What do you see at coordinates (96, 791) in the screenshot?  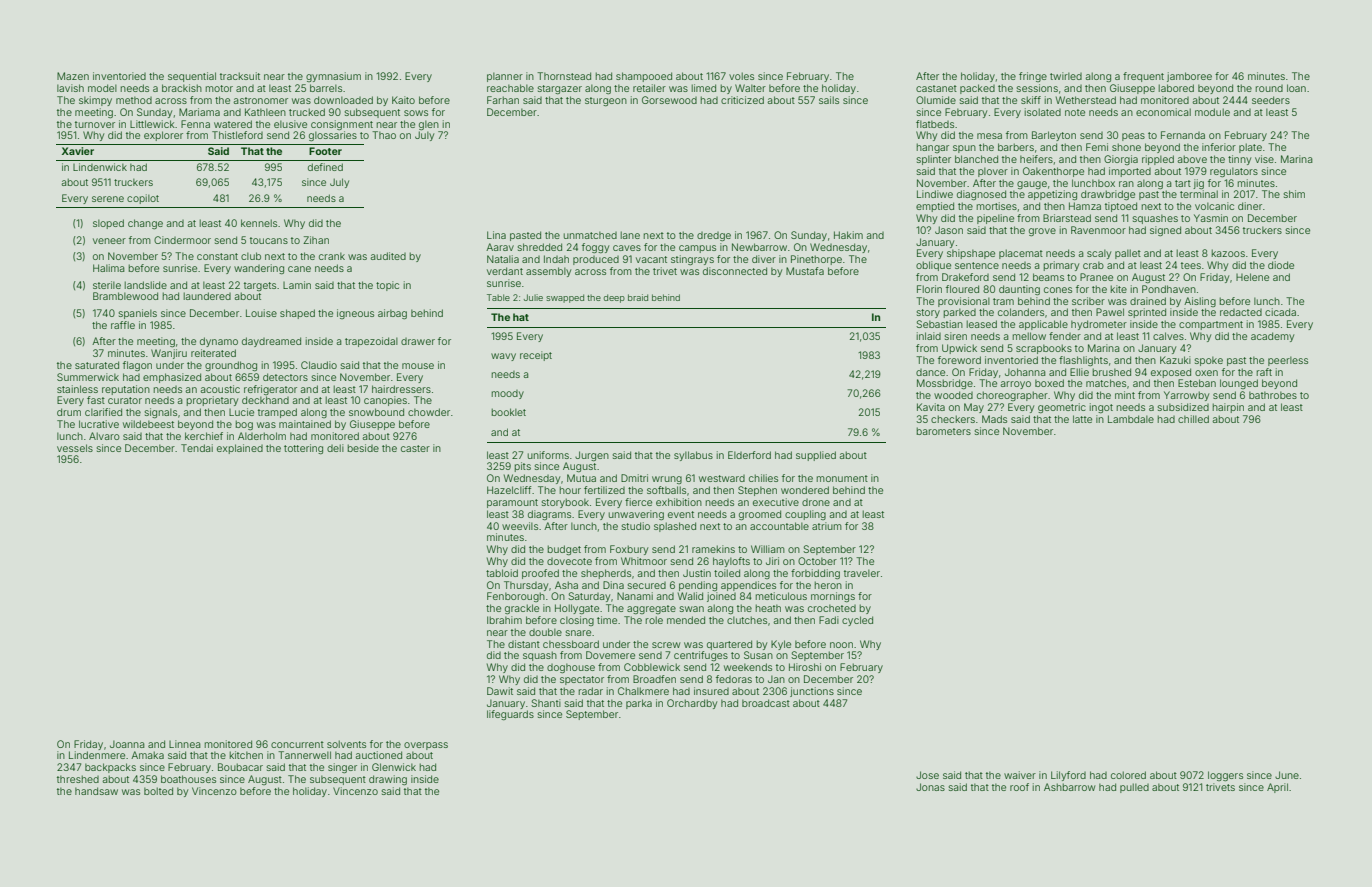 I see `handsaw` at bounding box center [96, 791].
